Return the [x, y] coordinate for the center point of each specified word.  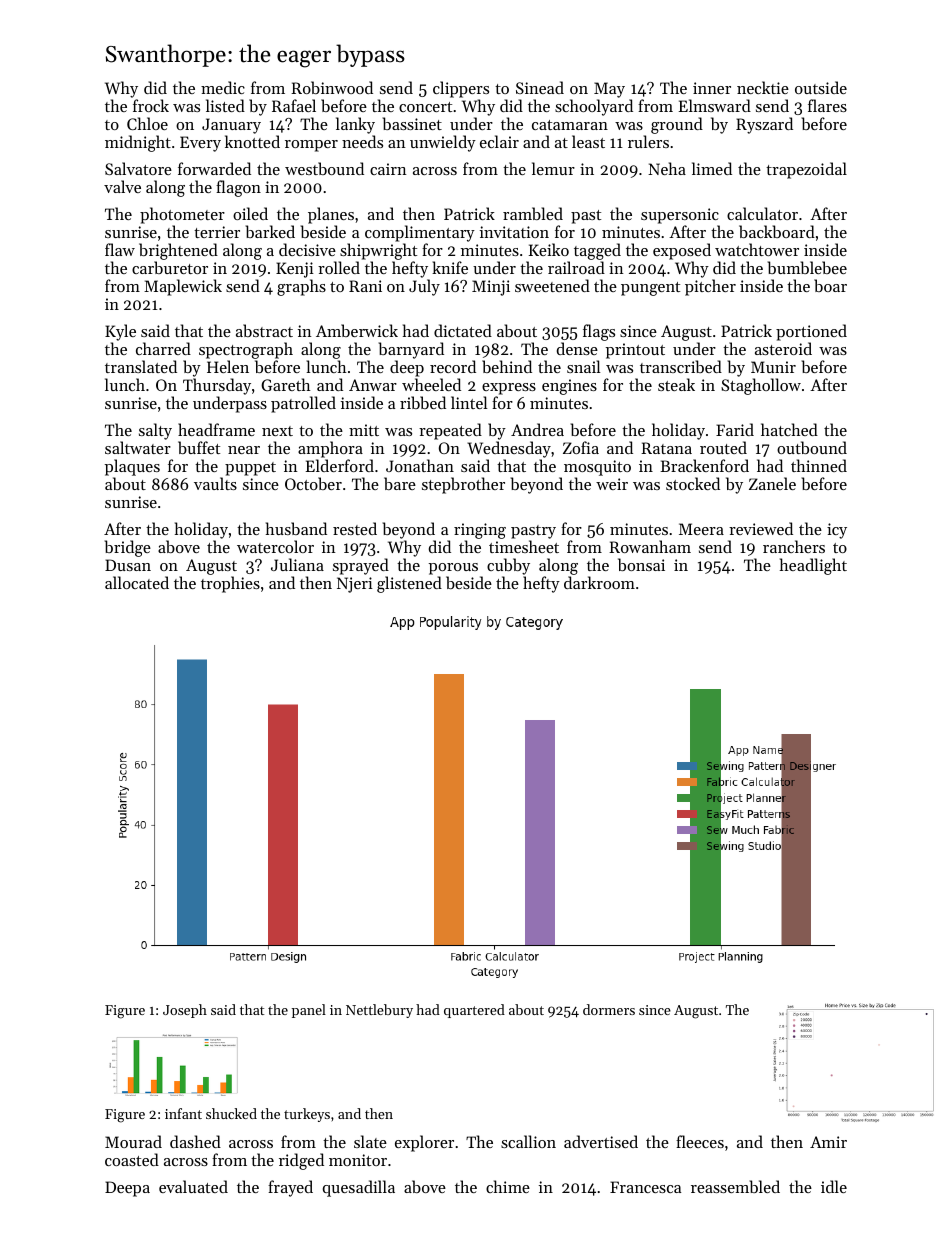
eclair [499, 141]
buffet [199, 447]
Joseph [185, 1011]
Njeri [355, 585]
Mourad [133, 1141]
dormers [609, 1009]
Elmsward [715, 105]
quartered [474, 1011]
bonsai [641, 564]
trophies [230, 584]
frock [151, 105]
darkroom [599, 582]
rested [355, 528]
